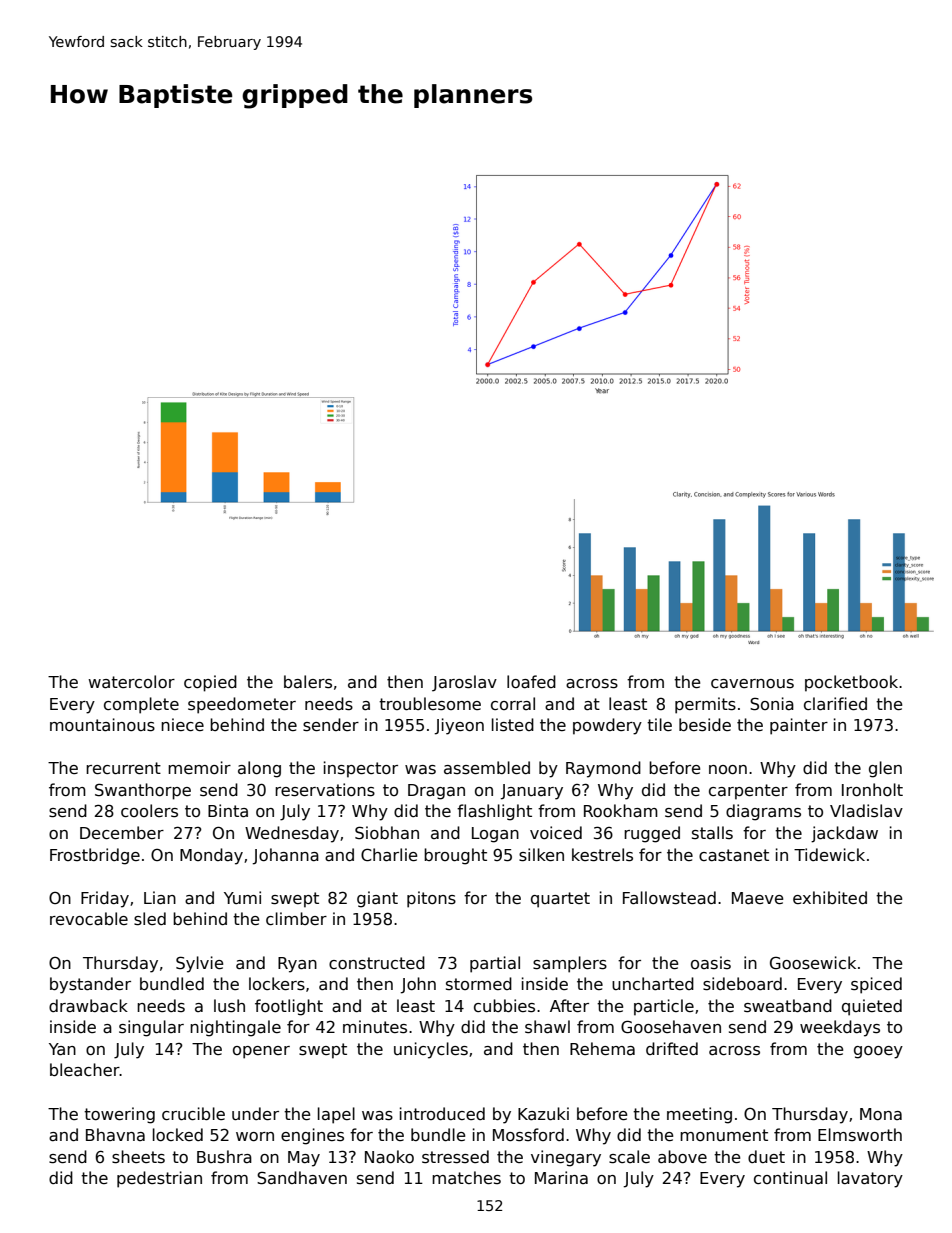  Describe the element at coordinates (881, 1114) in the image. I see `Mona` at that location.
